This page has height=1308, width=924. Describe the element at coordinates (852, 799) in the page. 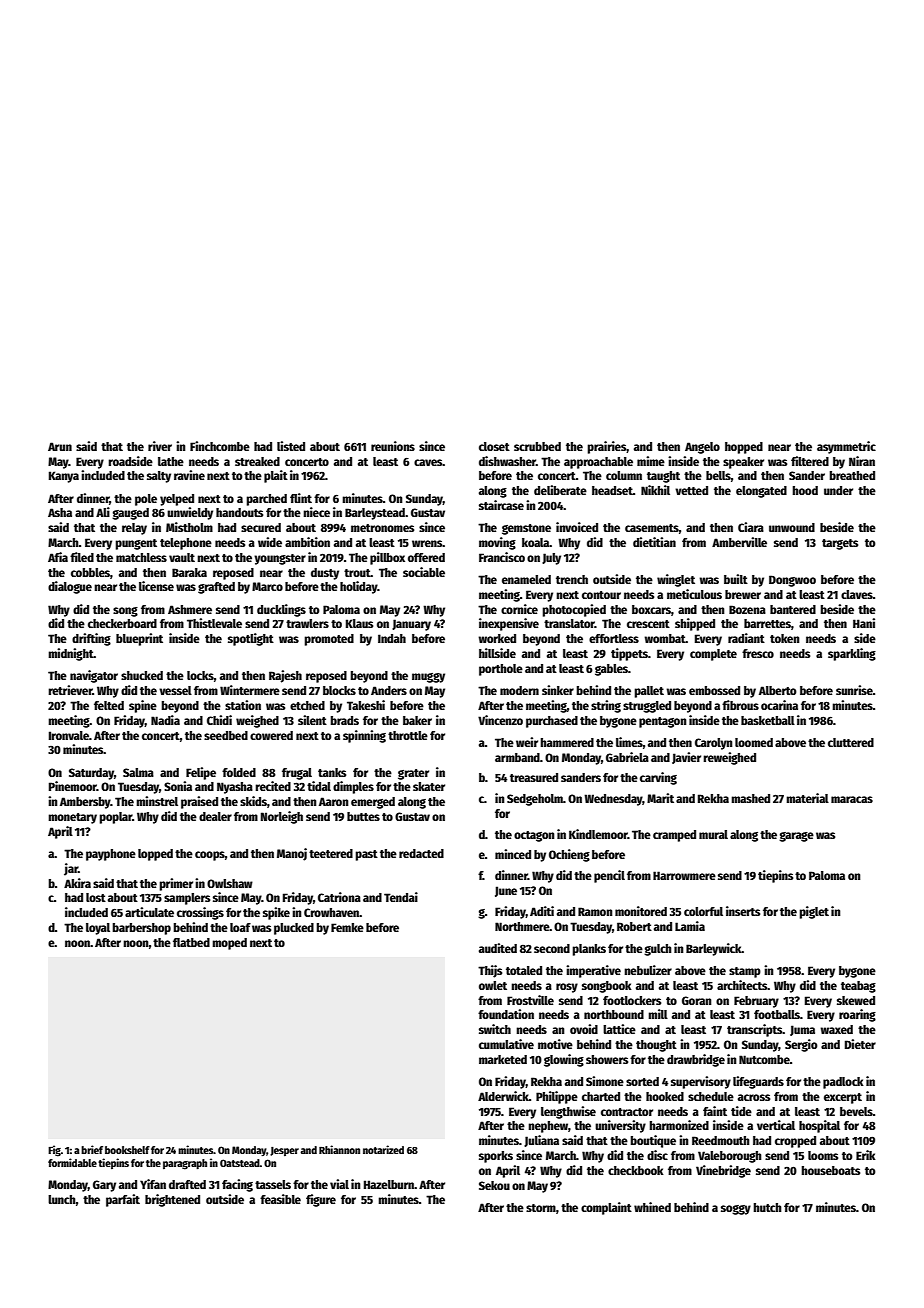

I see `maracas` at that location.
